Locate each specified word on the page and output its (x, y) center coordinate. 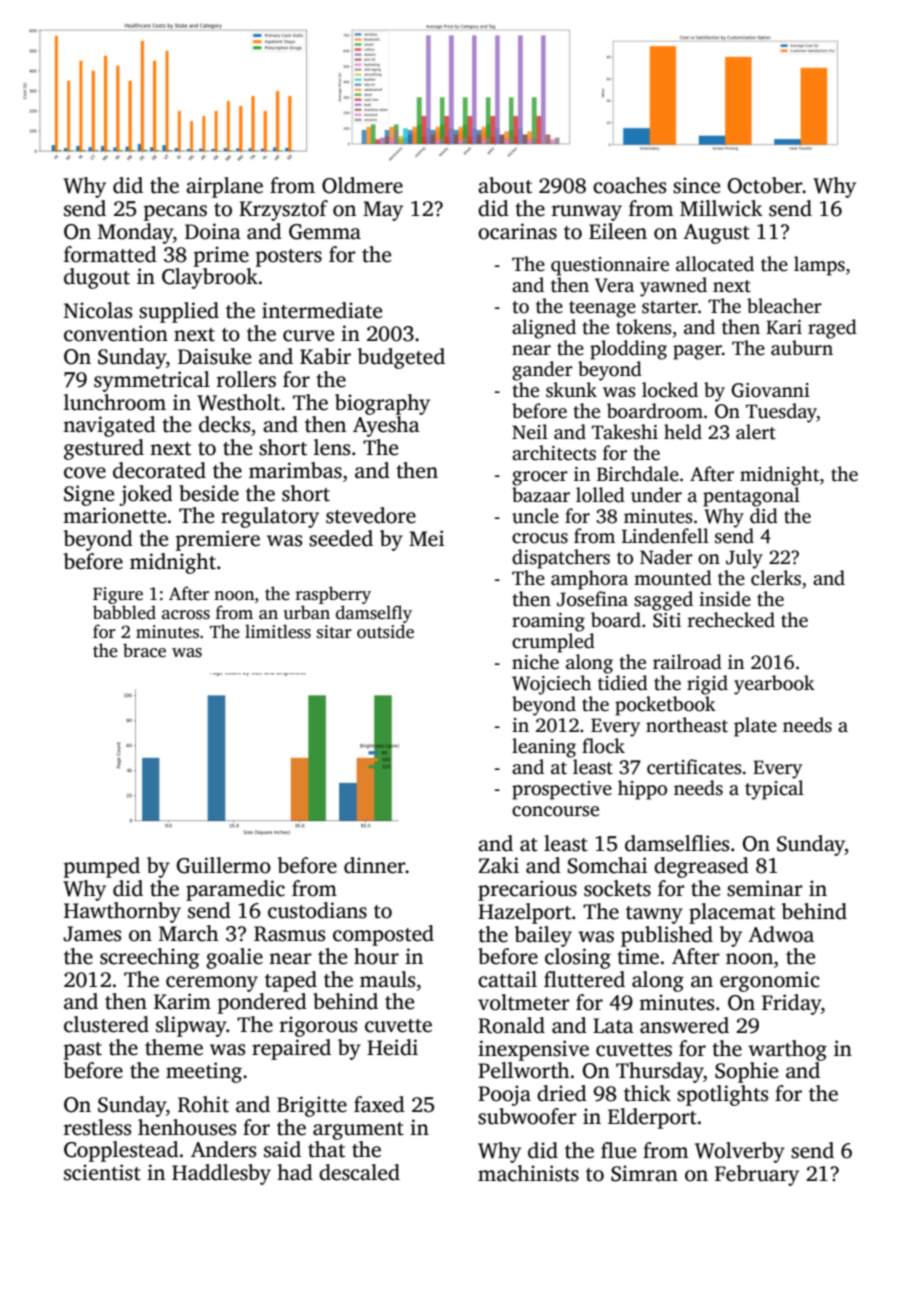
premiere (218, 540)
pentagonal (751, 497)
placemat (732, 913)
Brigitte (312, 1106)
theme (174, 1047)
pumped (102, 867)
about (505, 185)
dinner (375, 865)
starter (670, 307)
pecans (175, 213)
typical (774, 790)
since (696, 185)
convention (116, 333)
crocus (540, 538)
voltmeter (524, 1002)
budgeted (401, 358)
